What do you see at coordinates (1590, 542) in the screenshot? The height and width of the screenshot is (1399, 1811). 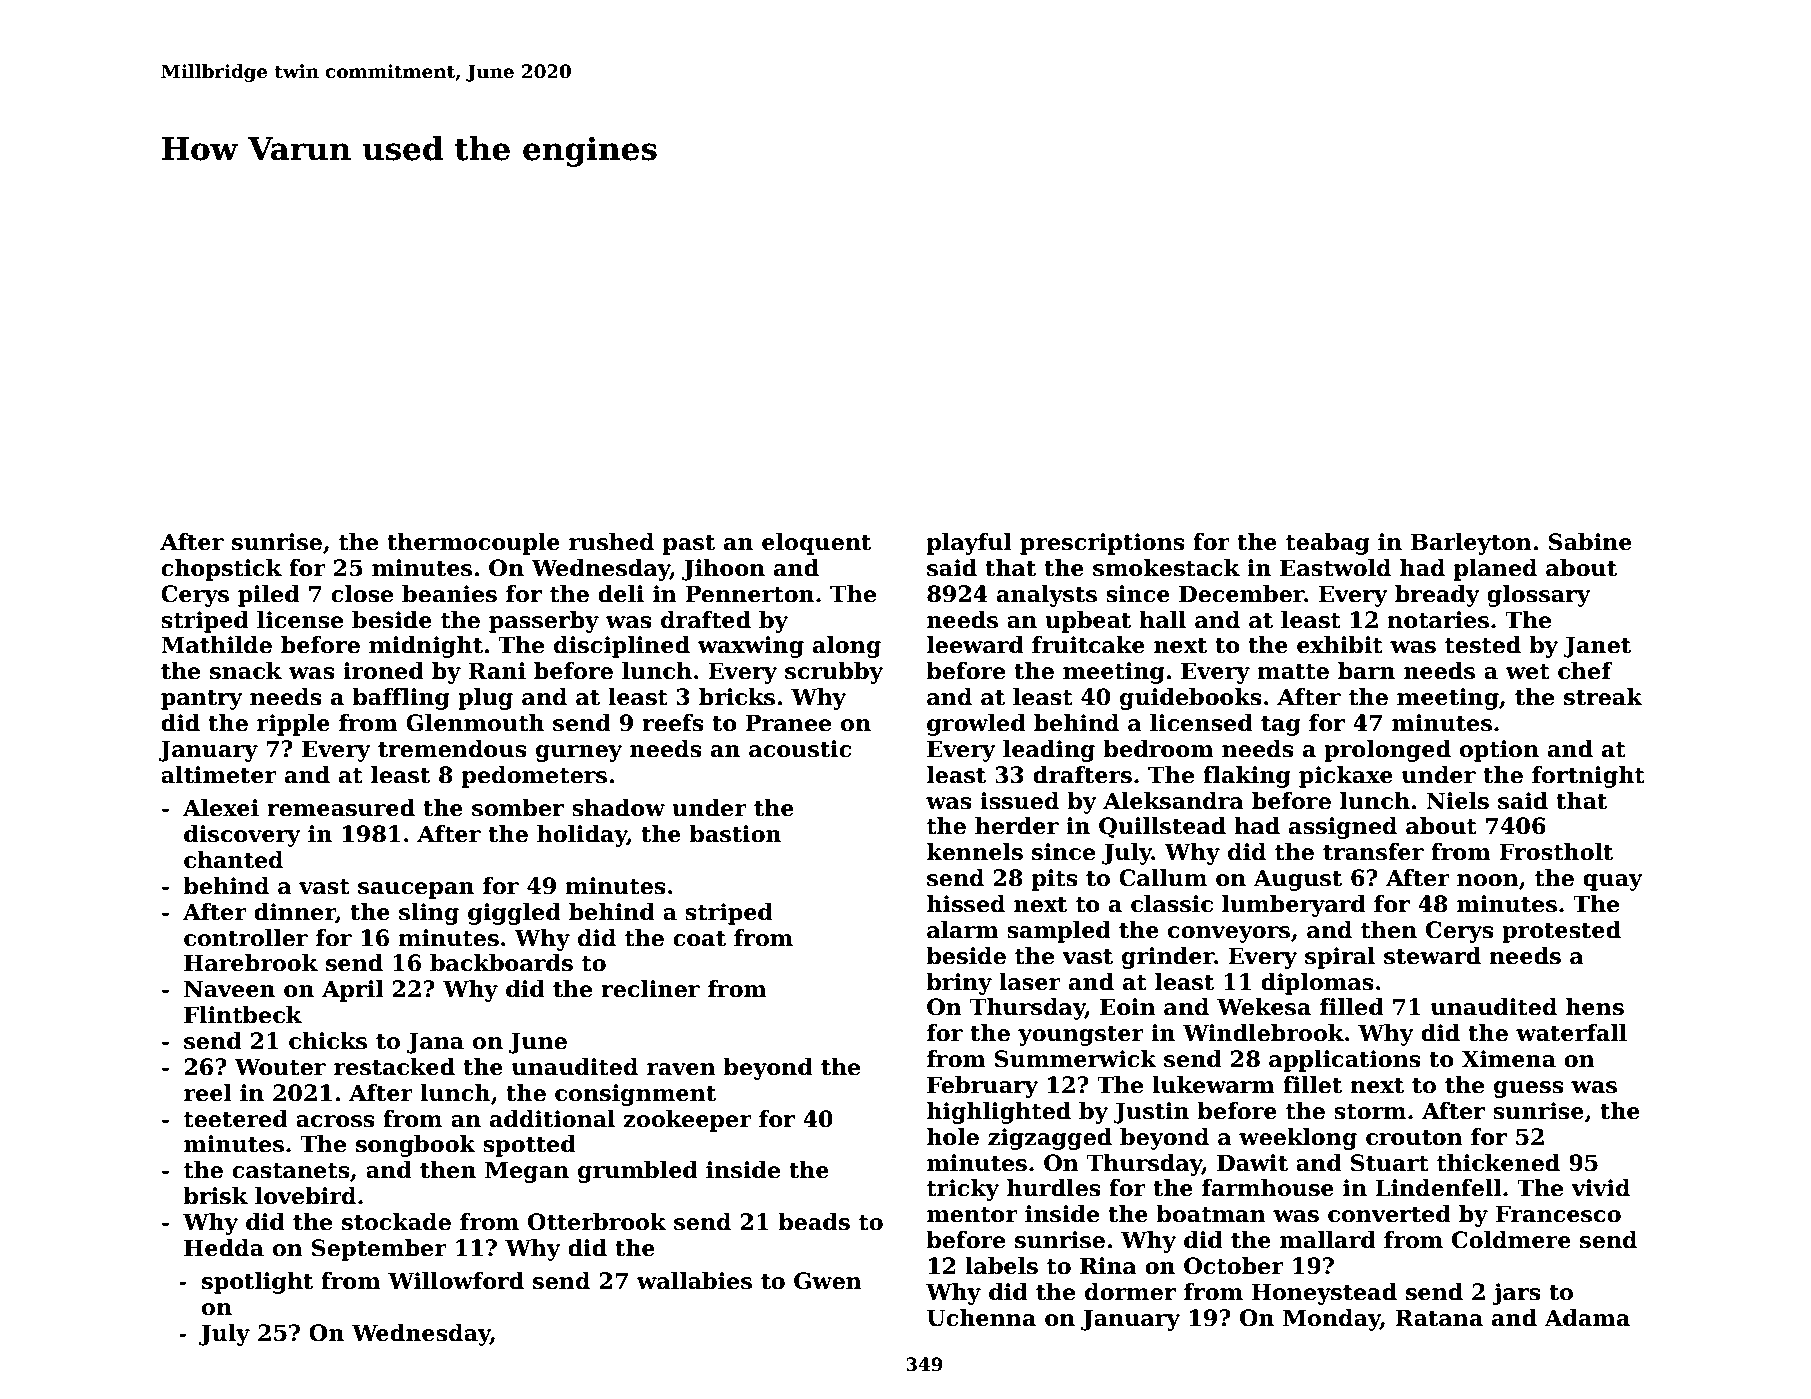 I see `Sabine` at bounding box center [1590, 542].
